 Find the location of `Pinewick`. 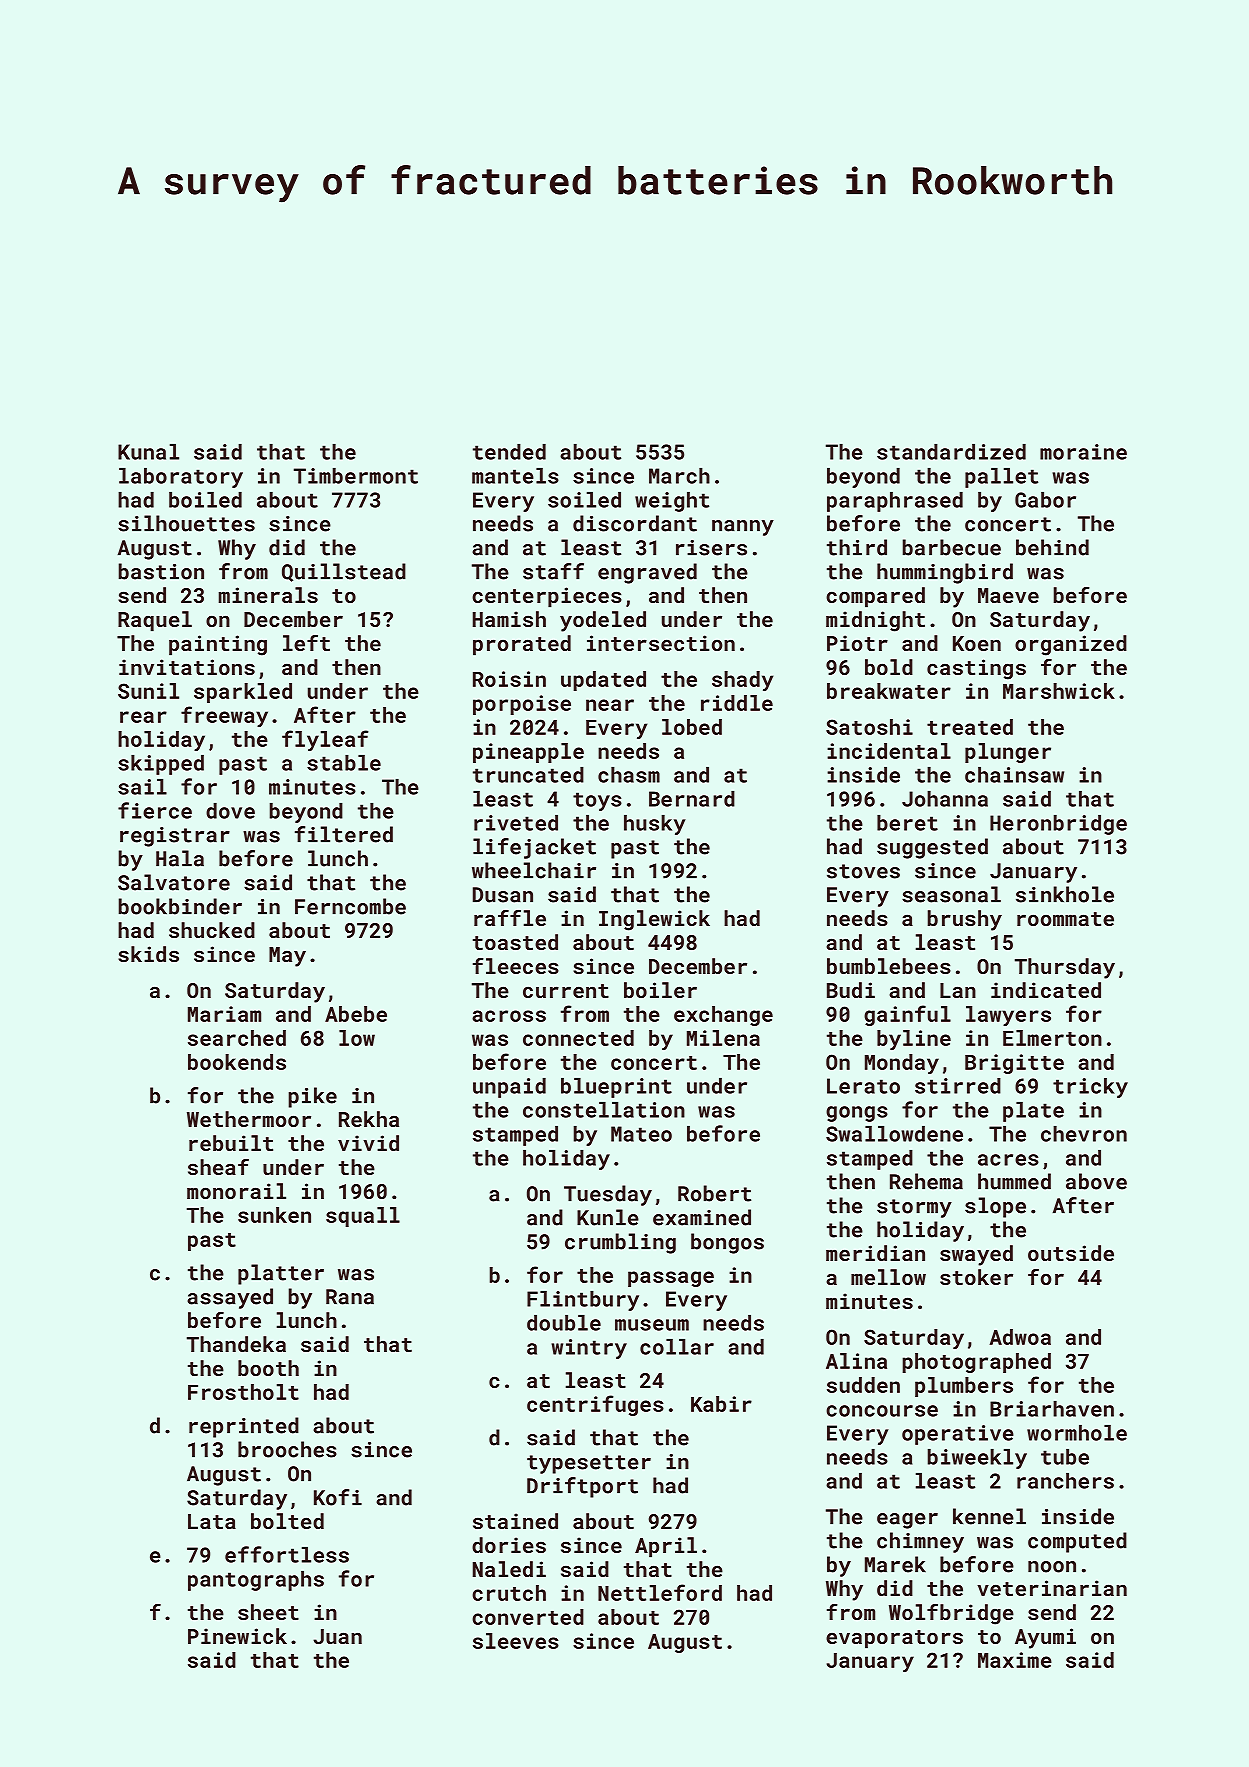

Pinewick is located at coordinates (237, 1636).
